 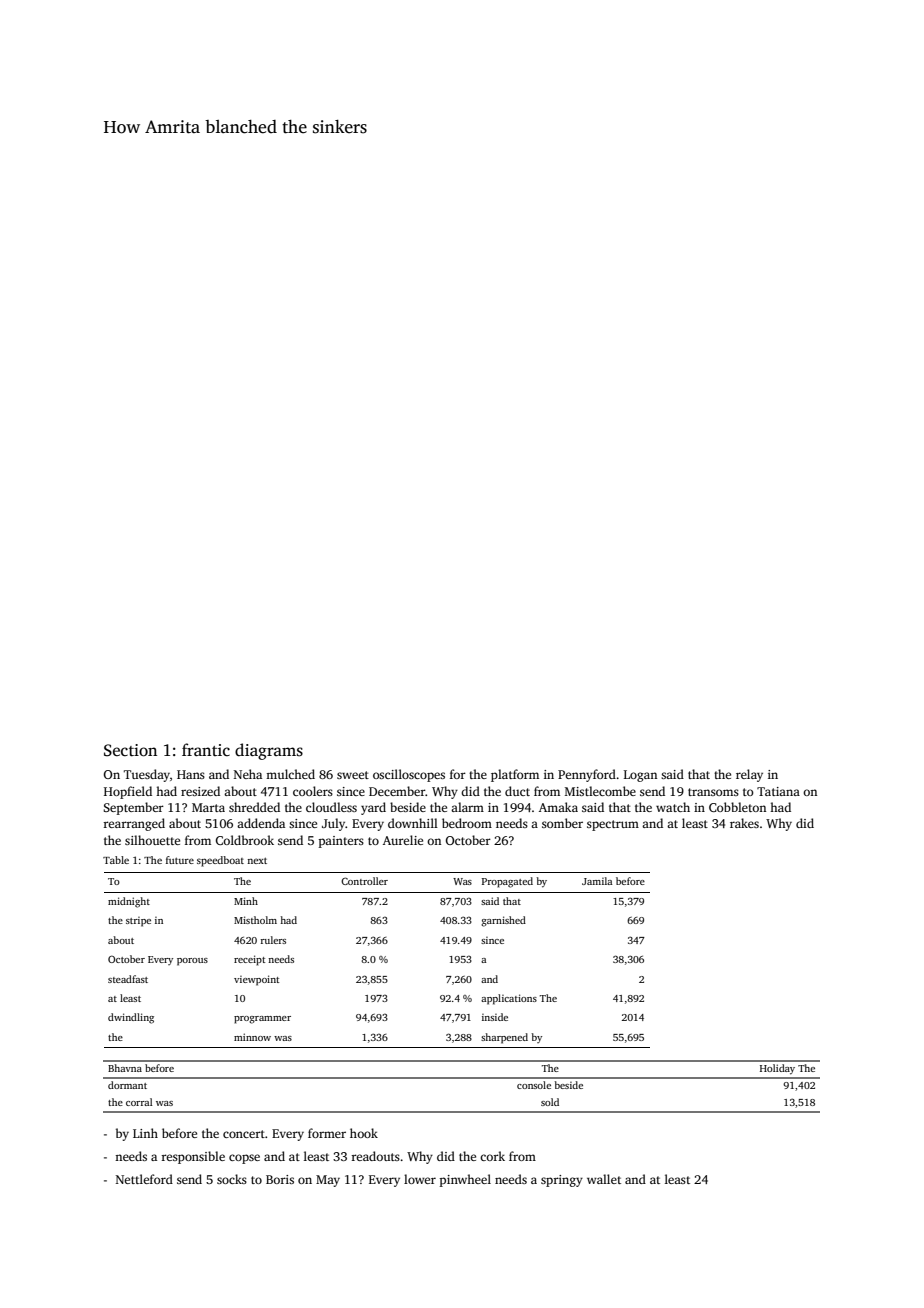 What do you see at coordinates (504, 1038) in the screenshot?
I see `sharpened` at bounding box center [504, 1038].
